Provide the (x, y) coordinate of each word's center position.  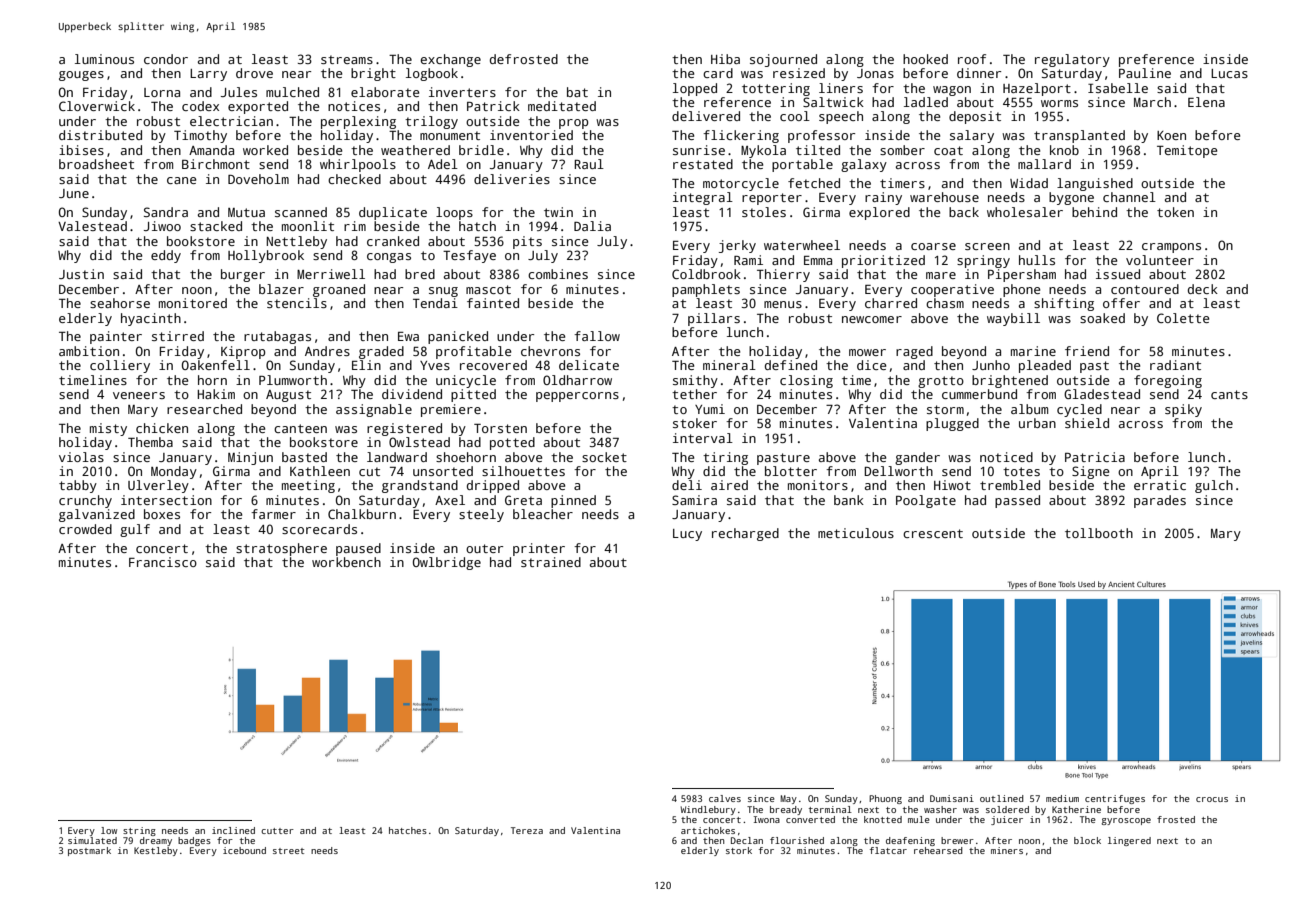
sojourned (783, 60)
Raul (589, 164)
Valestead (92, 226)
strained (551, 562)
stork (739, 850)
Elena (1206, 102)
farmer (273, 514)
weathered (415, 150)
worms (1059, 103)
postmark (89, 851)
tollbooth (1099, 533)
